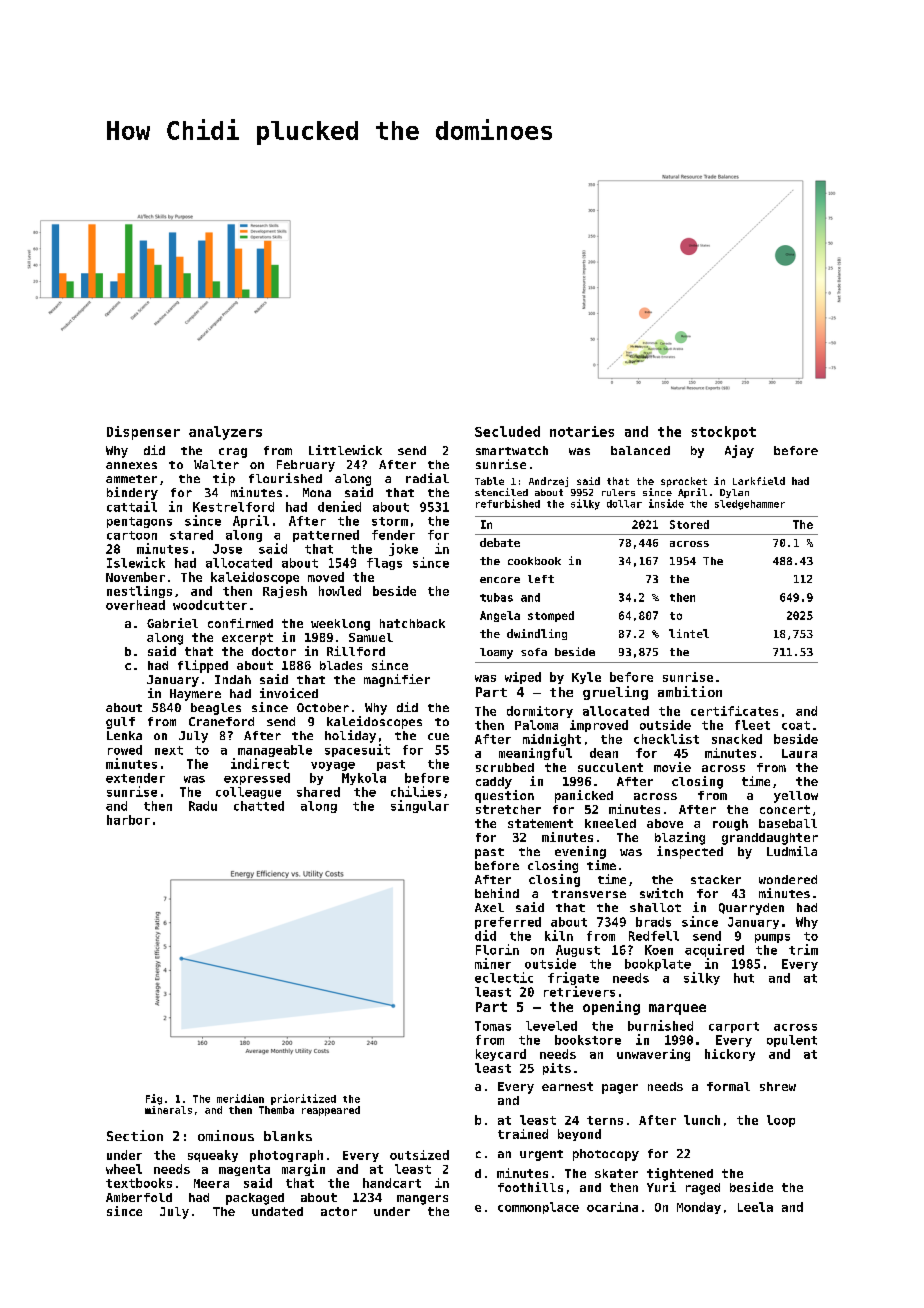 This screenshot has width=924, height=1308. Describe the element at coordinates (288, 1136) in the screenshot. I see `blanks` at that location.
